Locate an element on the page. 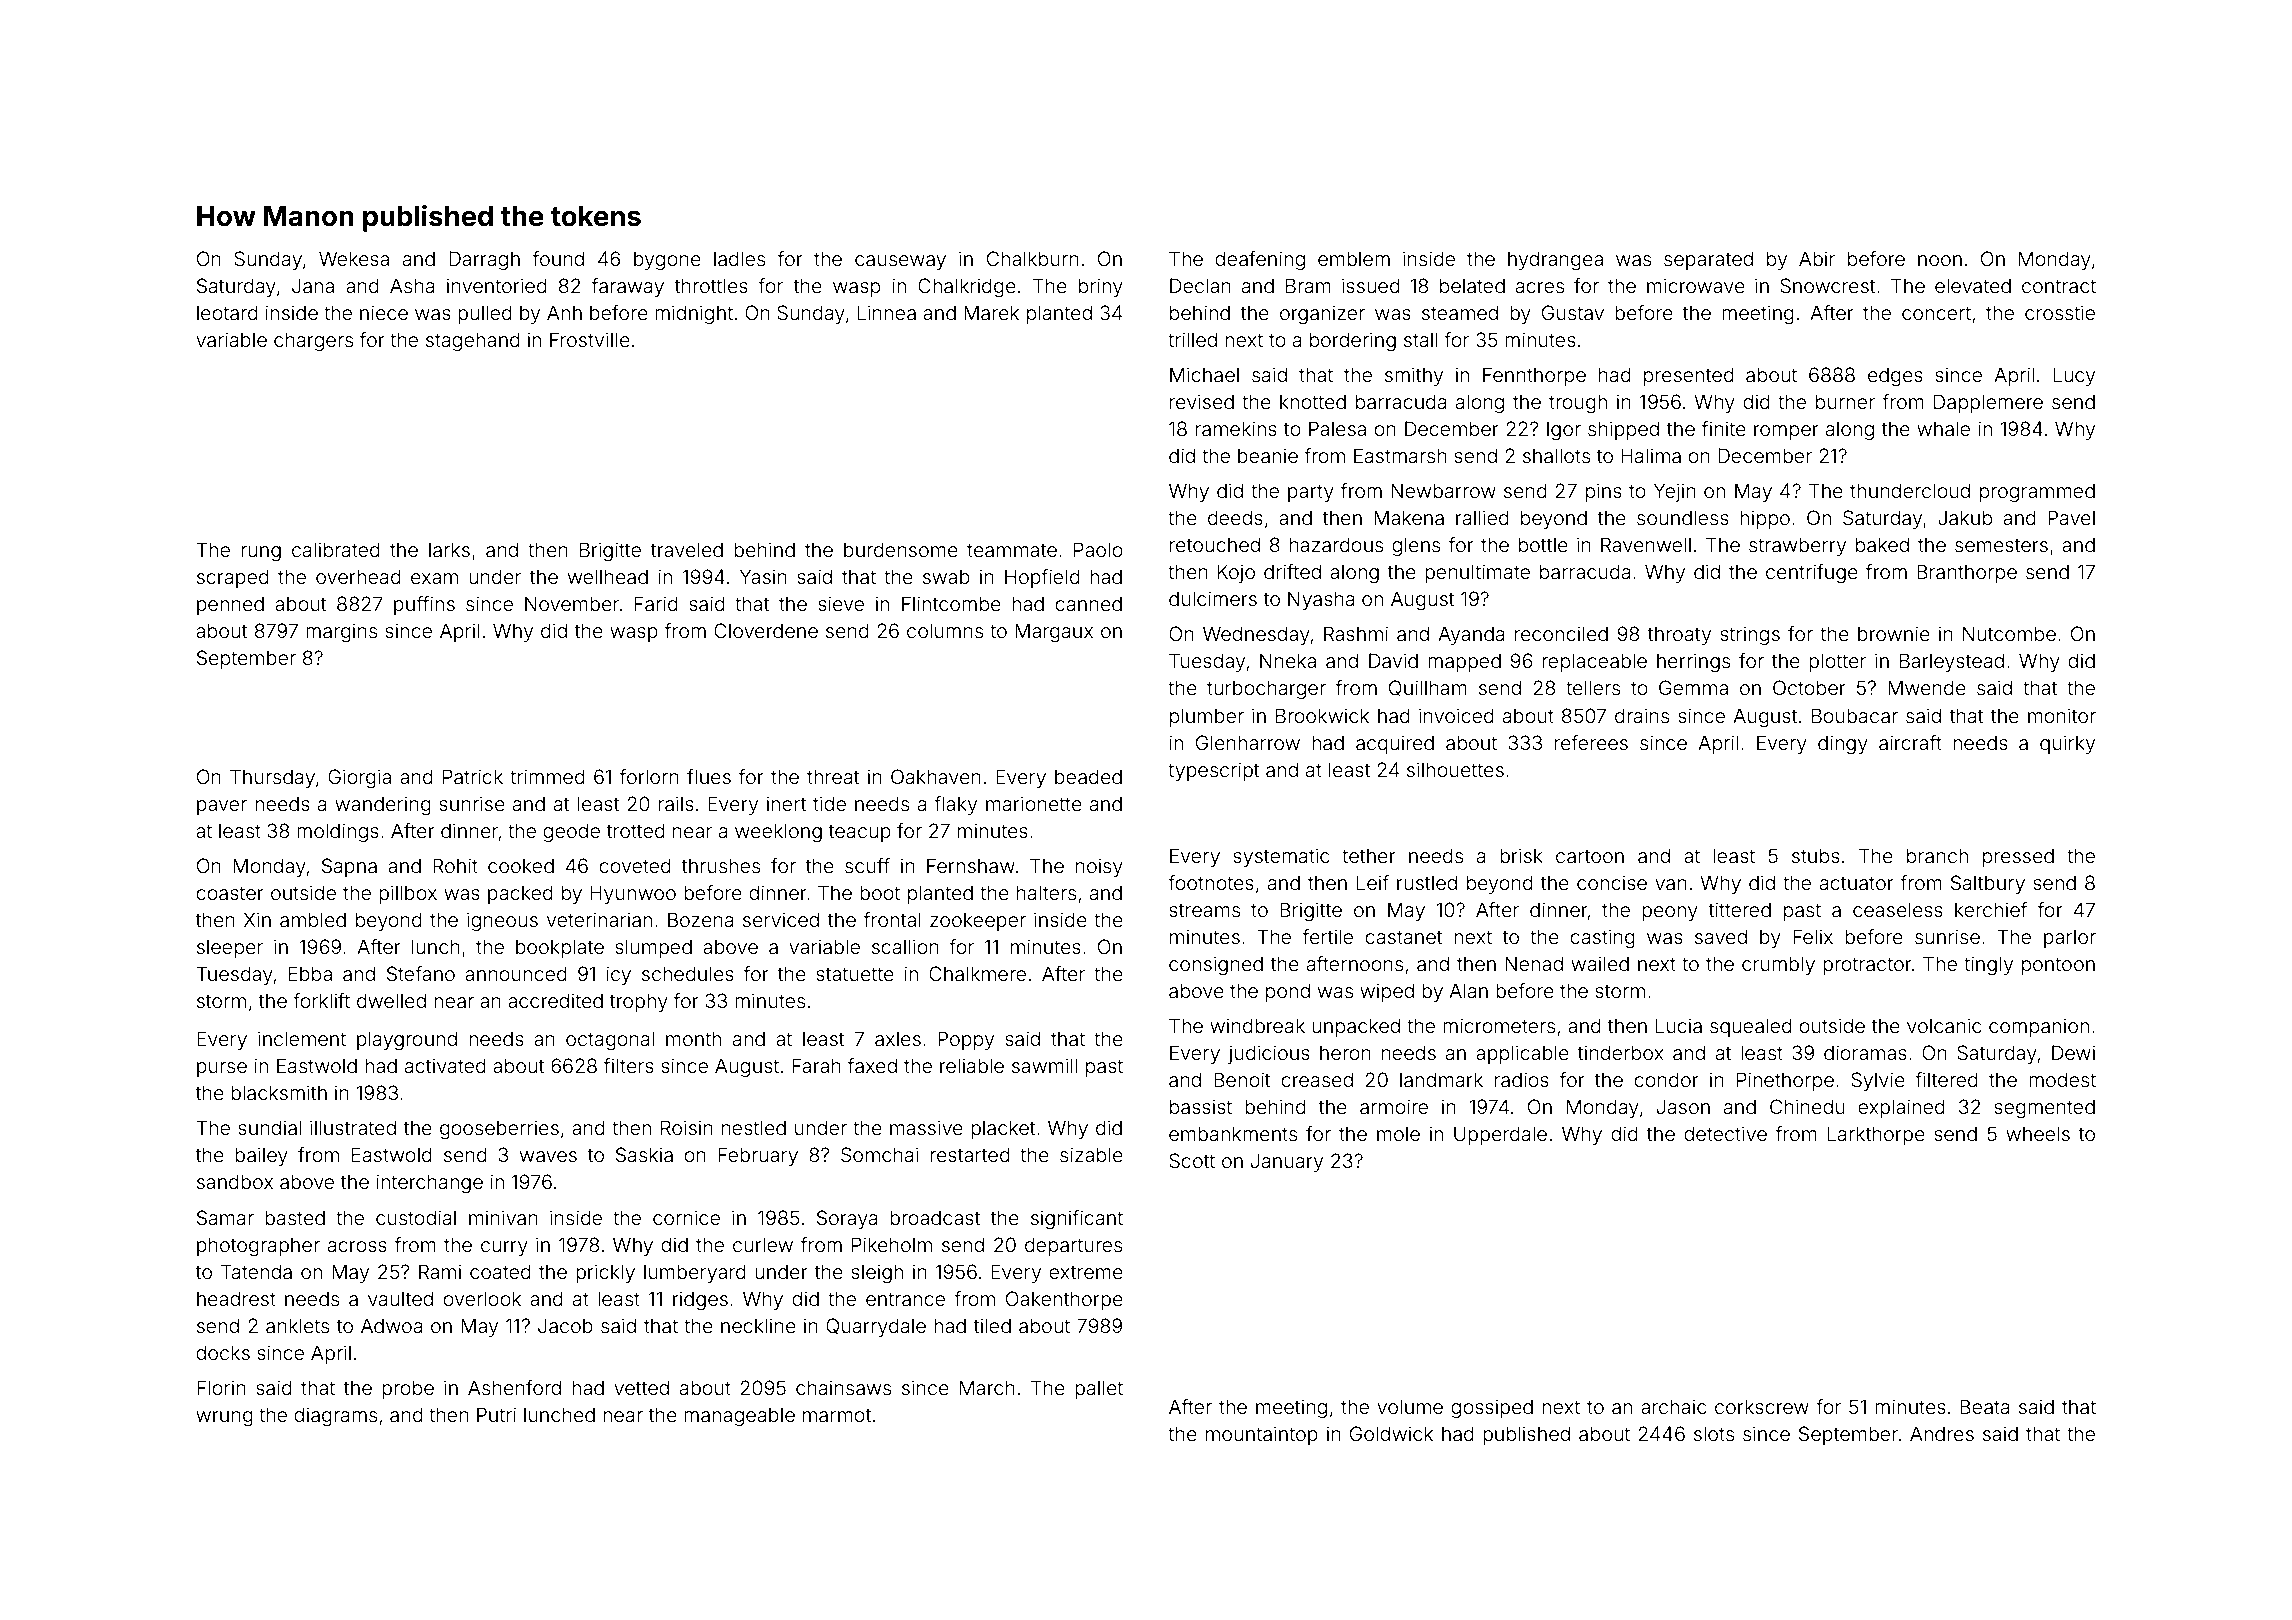  Tatenda is located at coordinates (256, 1271).
